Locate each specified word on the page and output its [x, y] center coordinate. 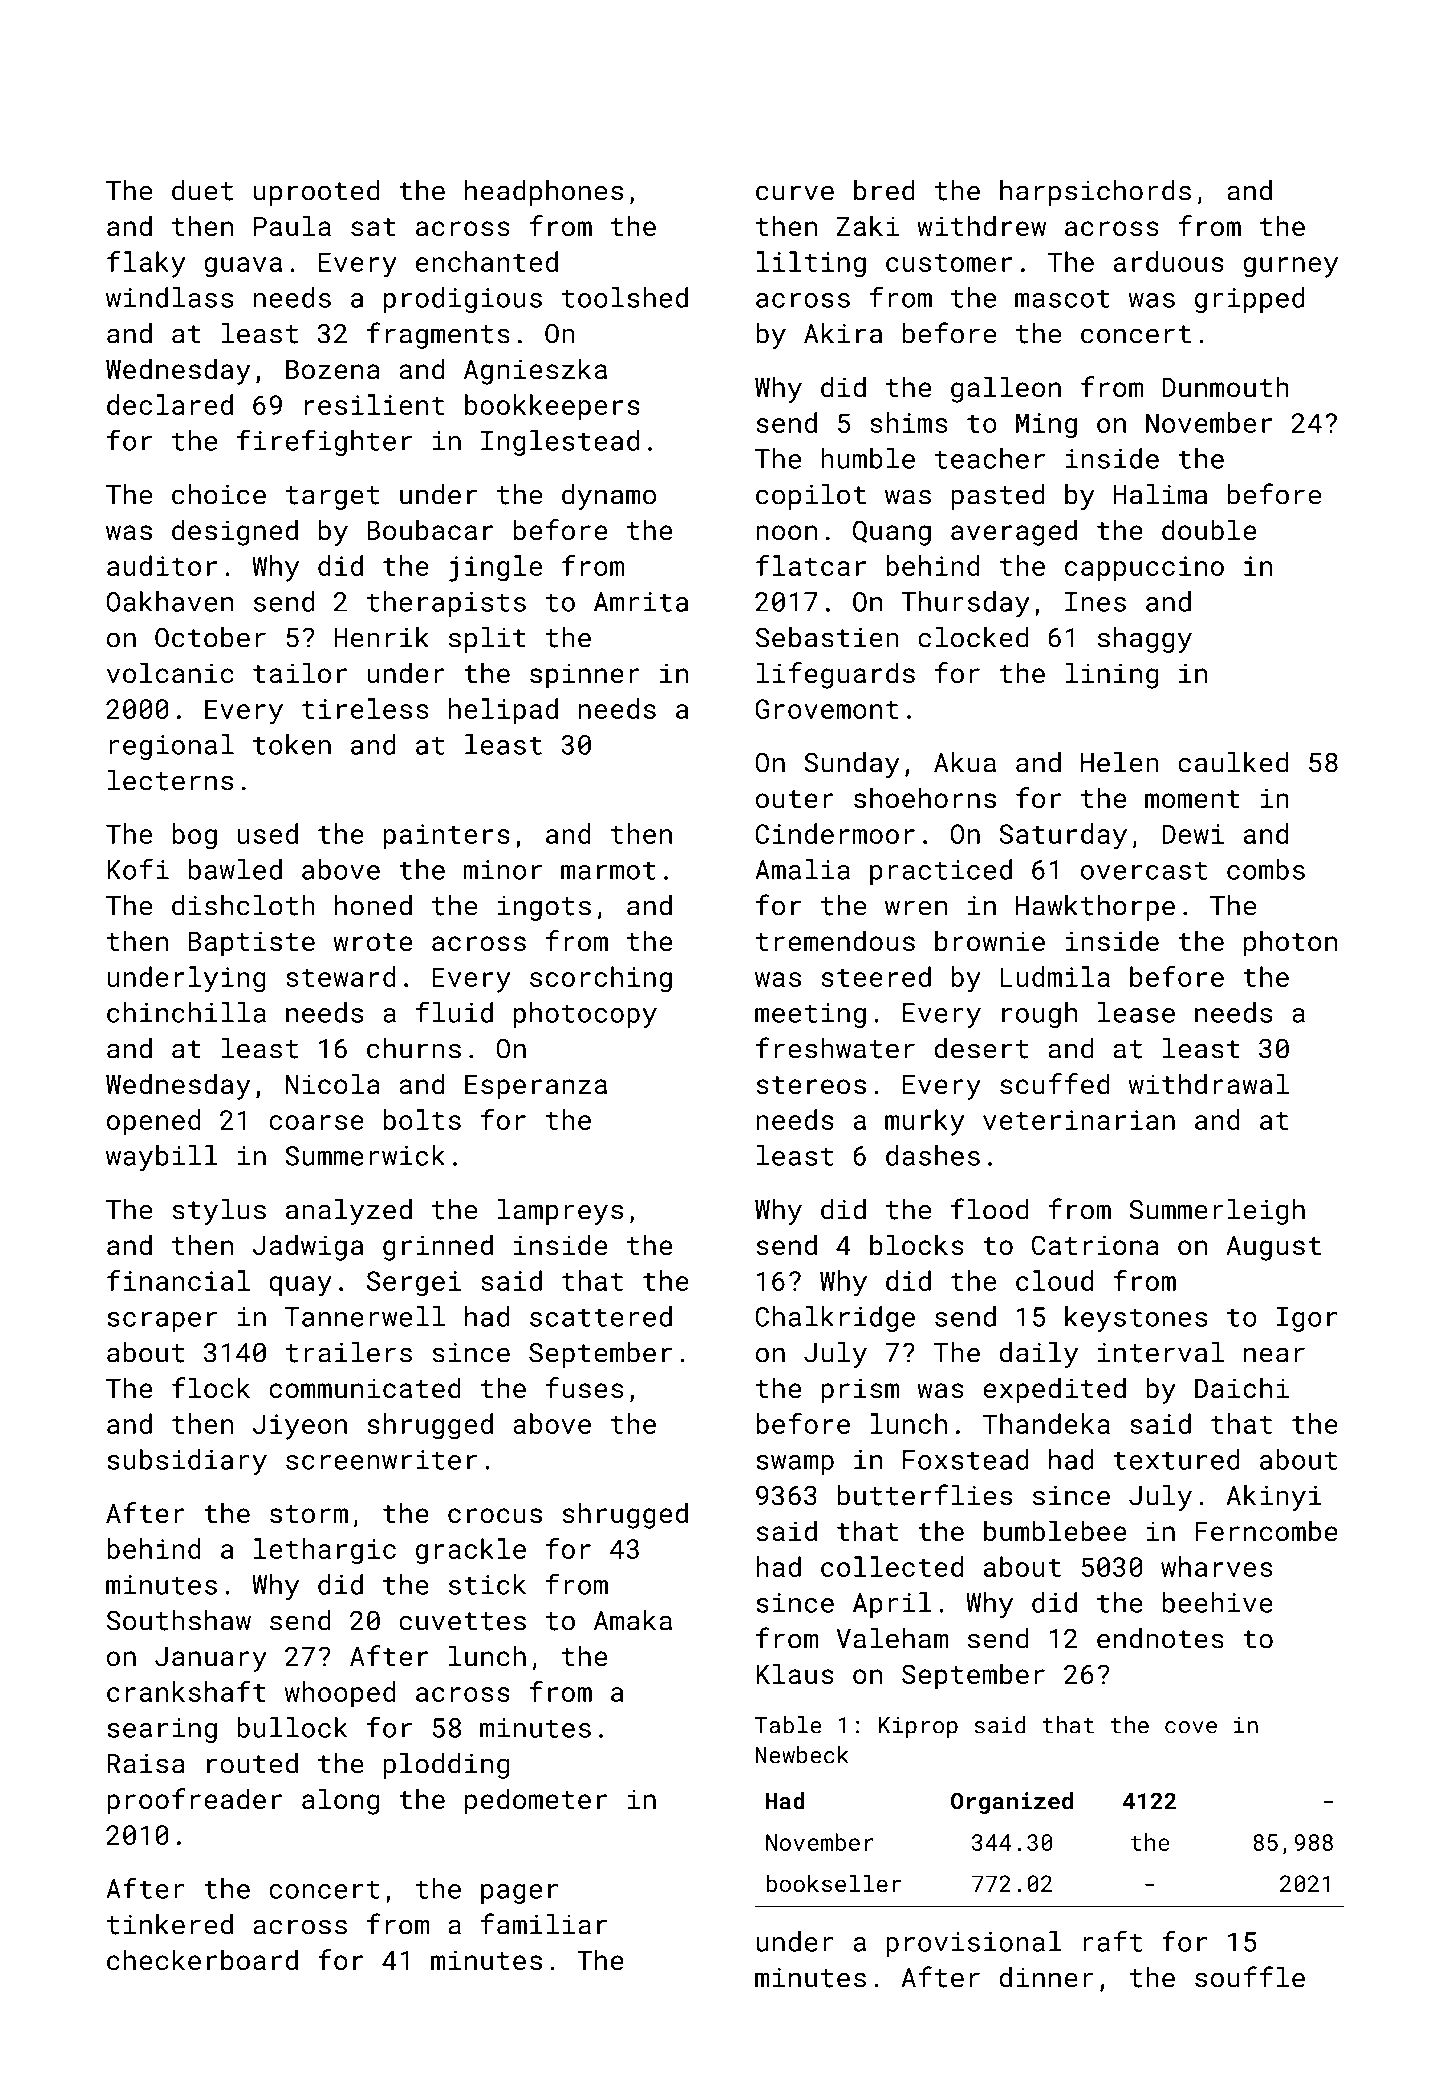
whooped [340, 1694]
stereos [811, 1085]
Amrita [641, 602]
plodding [446, 1766]
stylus [219, 1212]
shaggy [1145, 640]
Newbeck [802, 1755]
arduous [1169, 261]
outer [795, 799]
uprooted [316, 193]
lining [1111, 675]
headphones [544, 193]
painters [447, 836]
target [332, 498]
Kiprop [918, 1727]
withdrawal [1209, 1083]
